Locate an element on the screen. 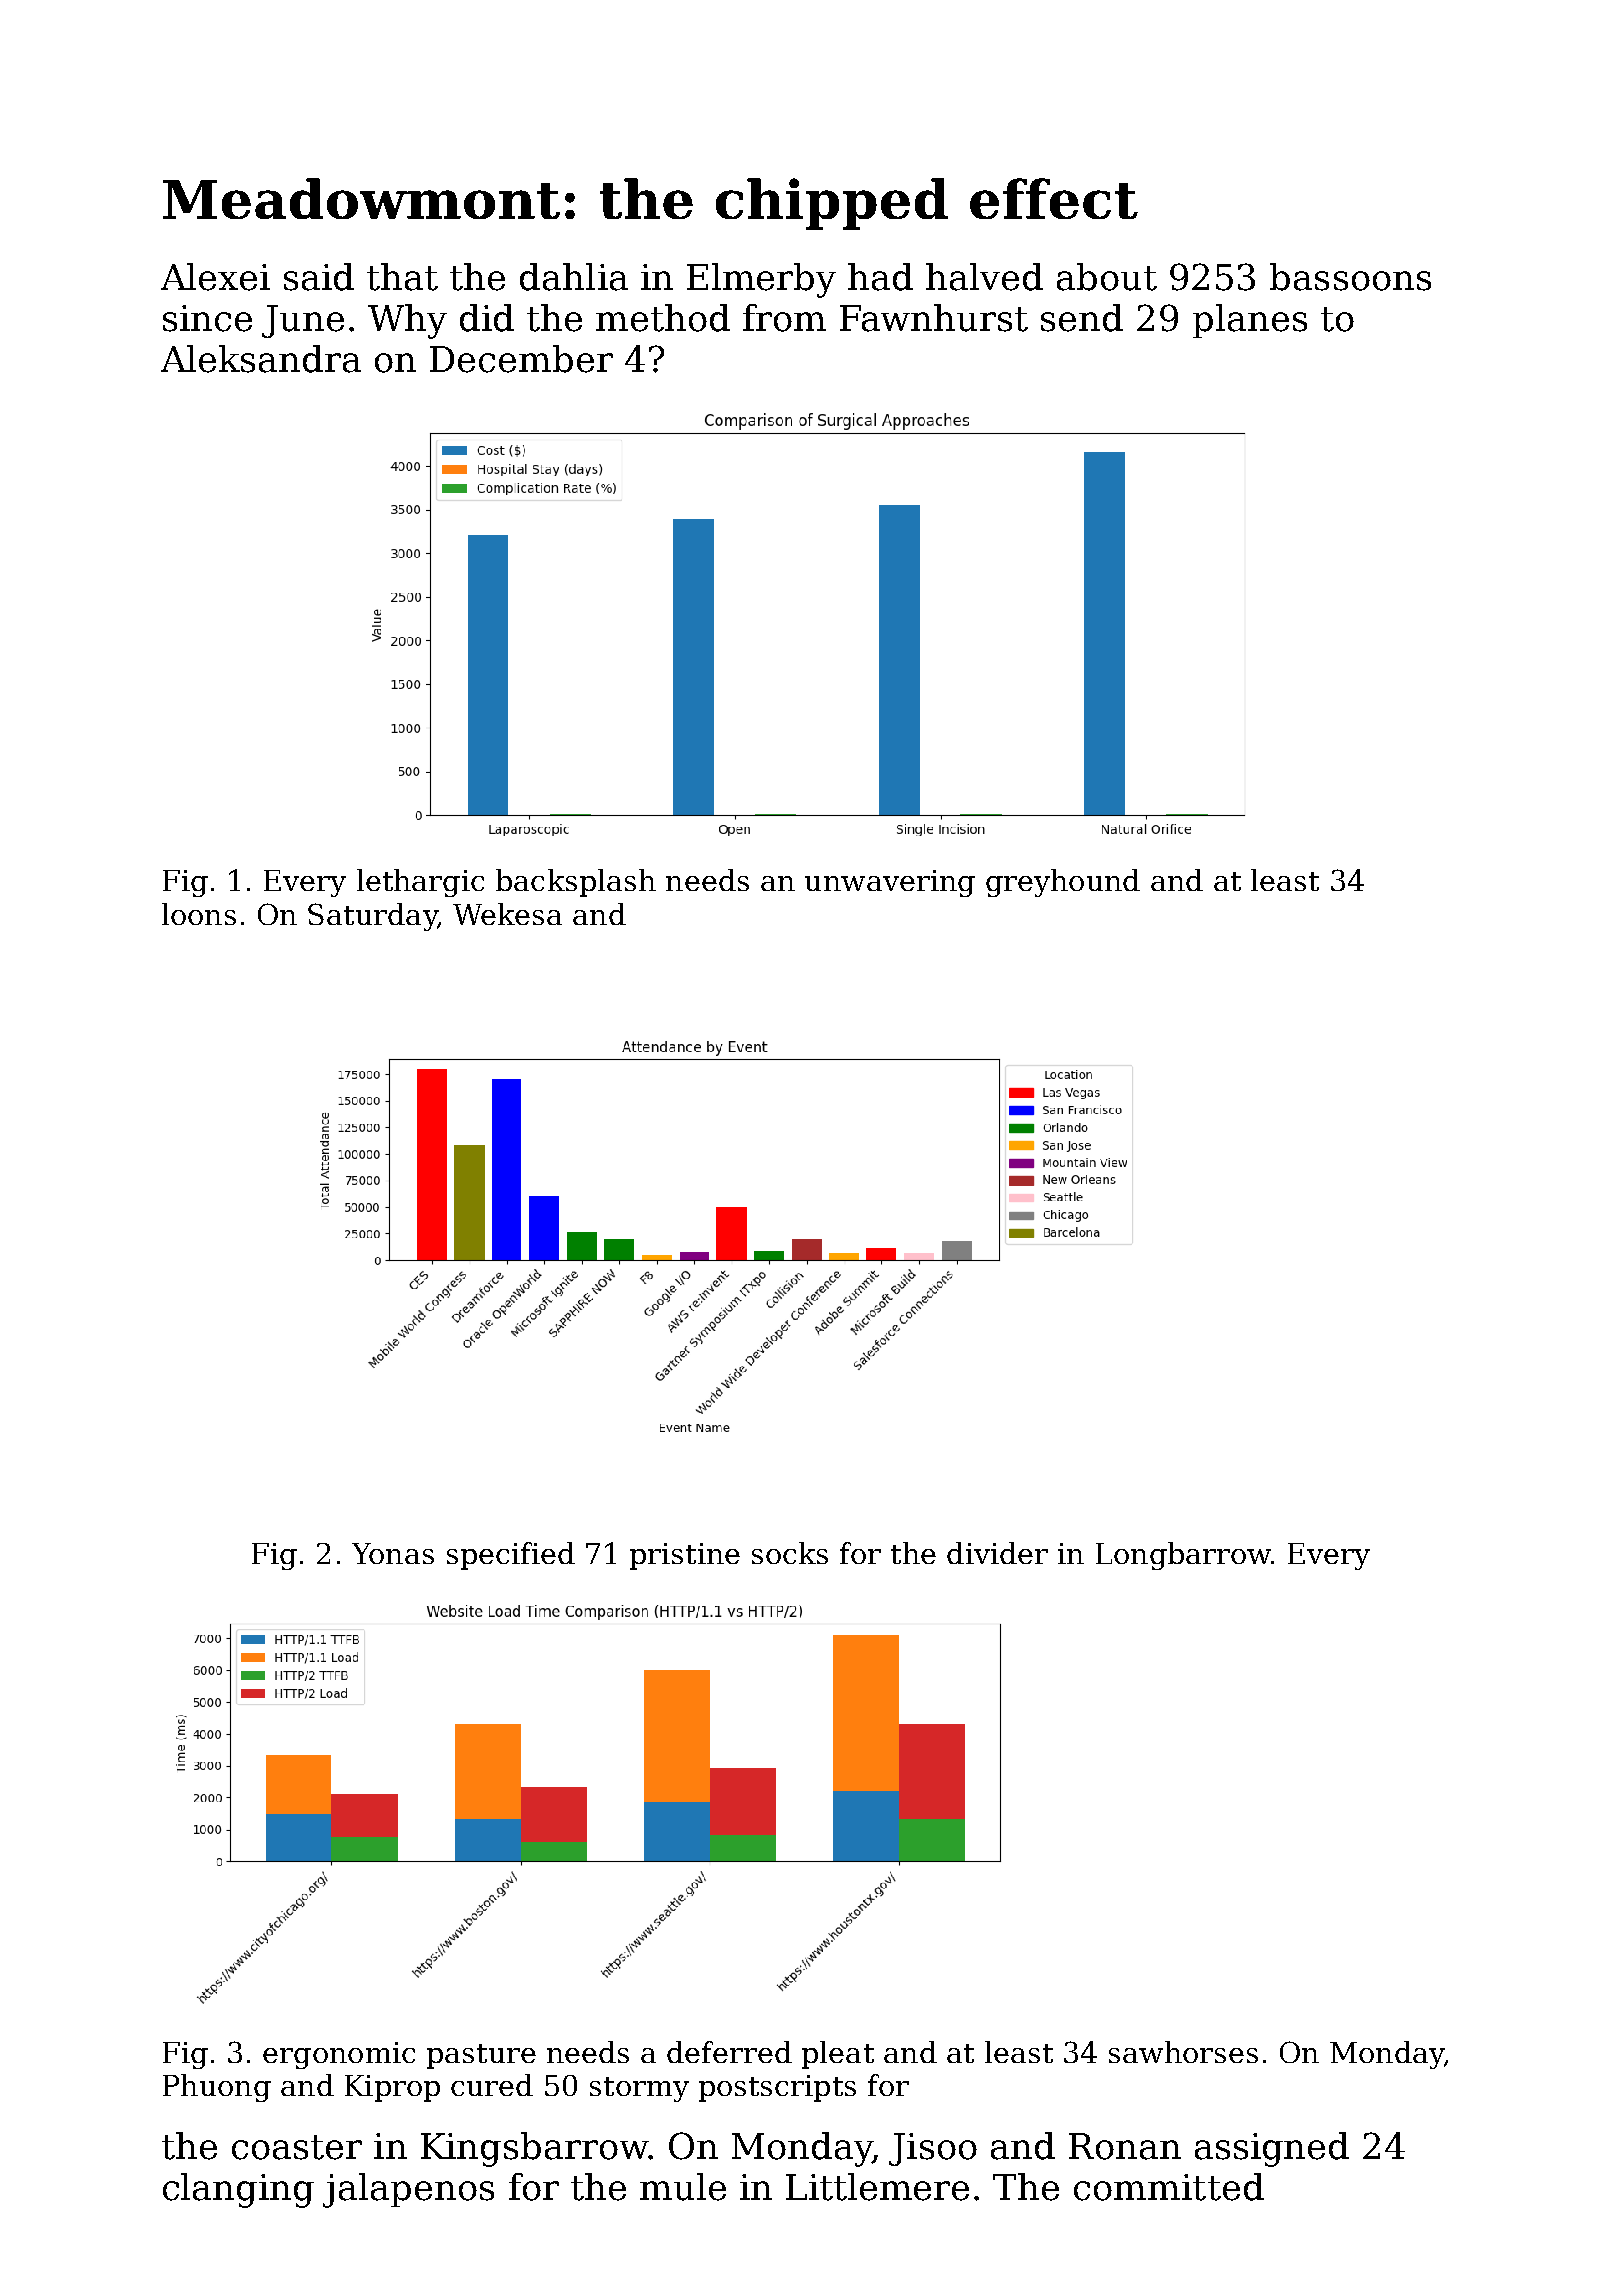  that is located at coordinates (402, 277).
